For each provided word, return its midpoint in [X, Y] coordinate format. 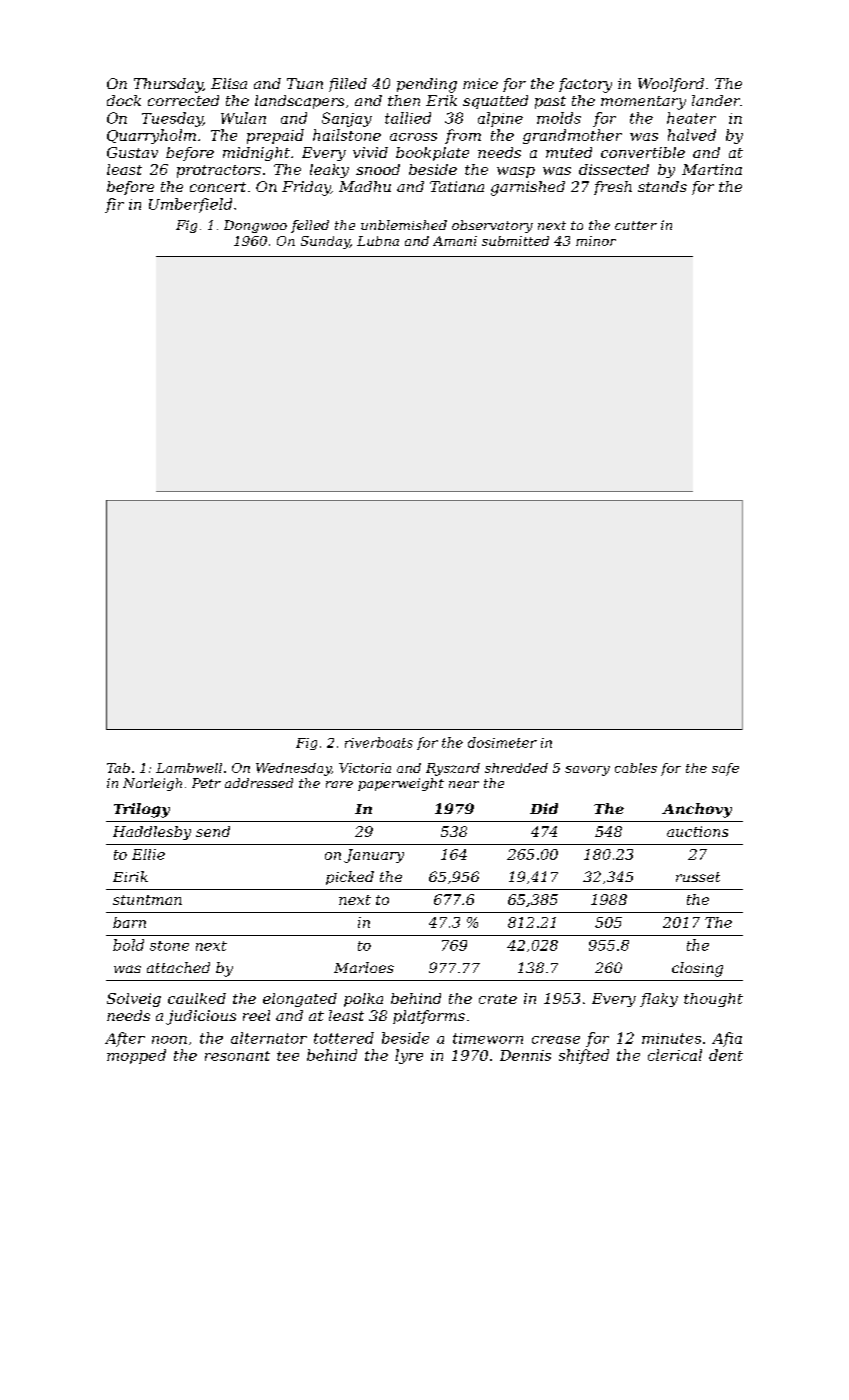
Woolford [671, 85]
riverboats [379, 742]
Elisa [229, 83]
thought [713, 1000]
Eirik [130, 876]
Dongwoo [255, 226]
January [374, 856]
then [404, 100]
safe [725, 769]
